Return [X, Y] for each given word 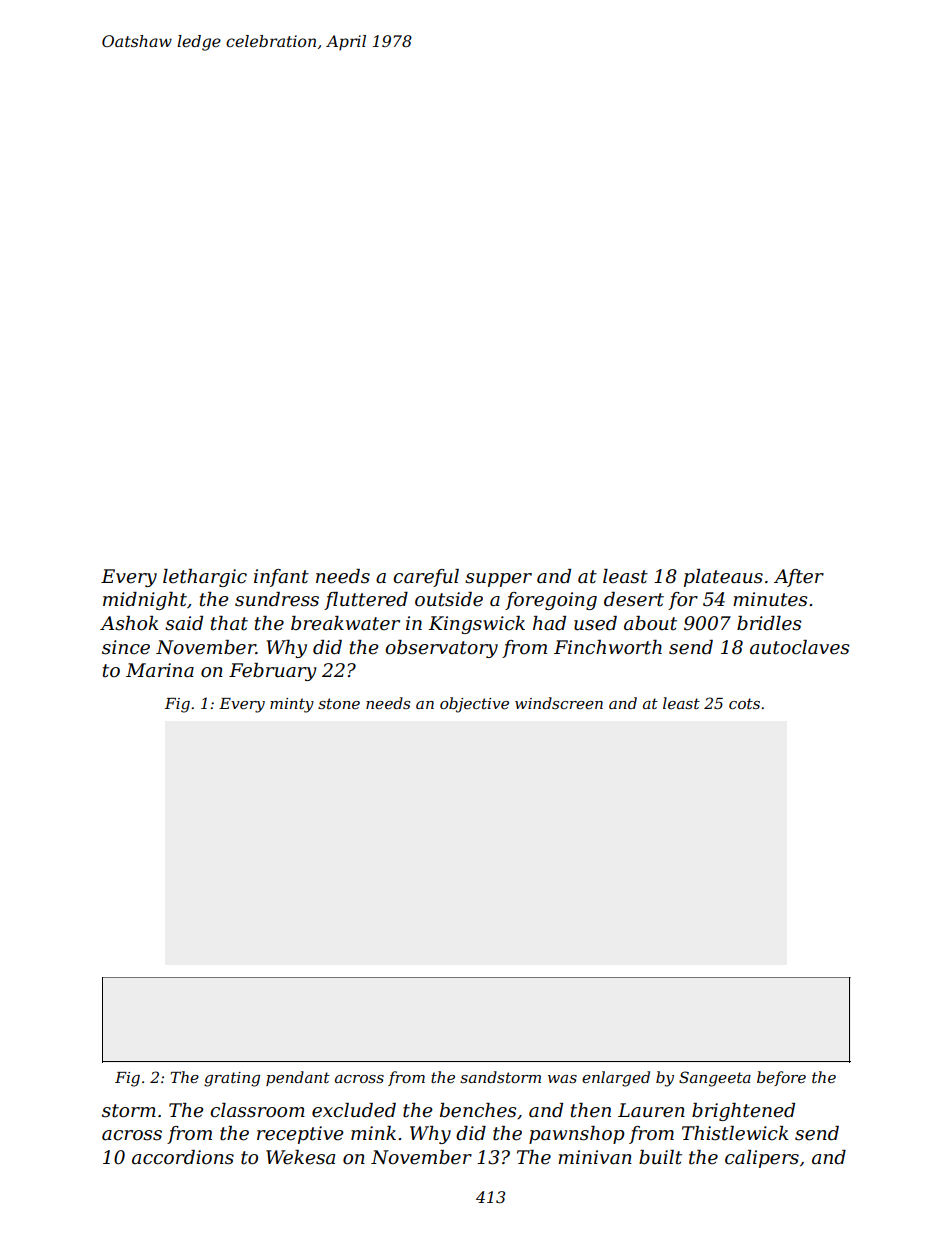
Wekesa [300, 1157]
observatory [441, 649]
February [273, 672]
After [799, 578]
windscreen [559, 703]
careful [426, 578]
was [562, 1079]
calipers [762, 1159]
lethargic [205, 578]
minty [292, 705]
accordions [183, 1157]
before [781, 1078]
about [650, 623]
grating [232, 1079]
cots [744, 703]
